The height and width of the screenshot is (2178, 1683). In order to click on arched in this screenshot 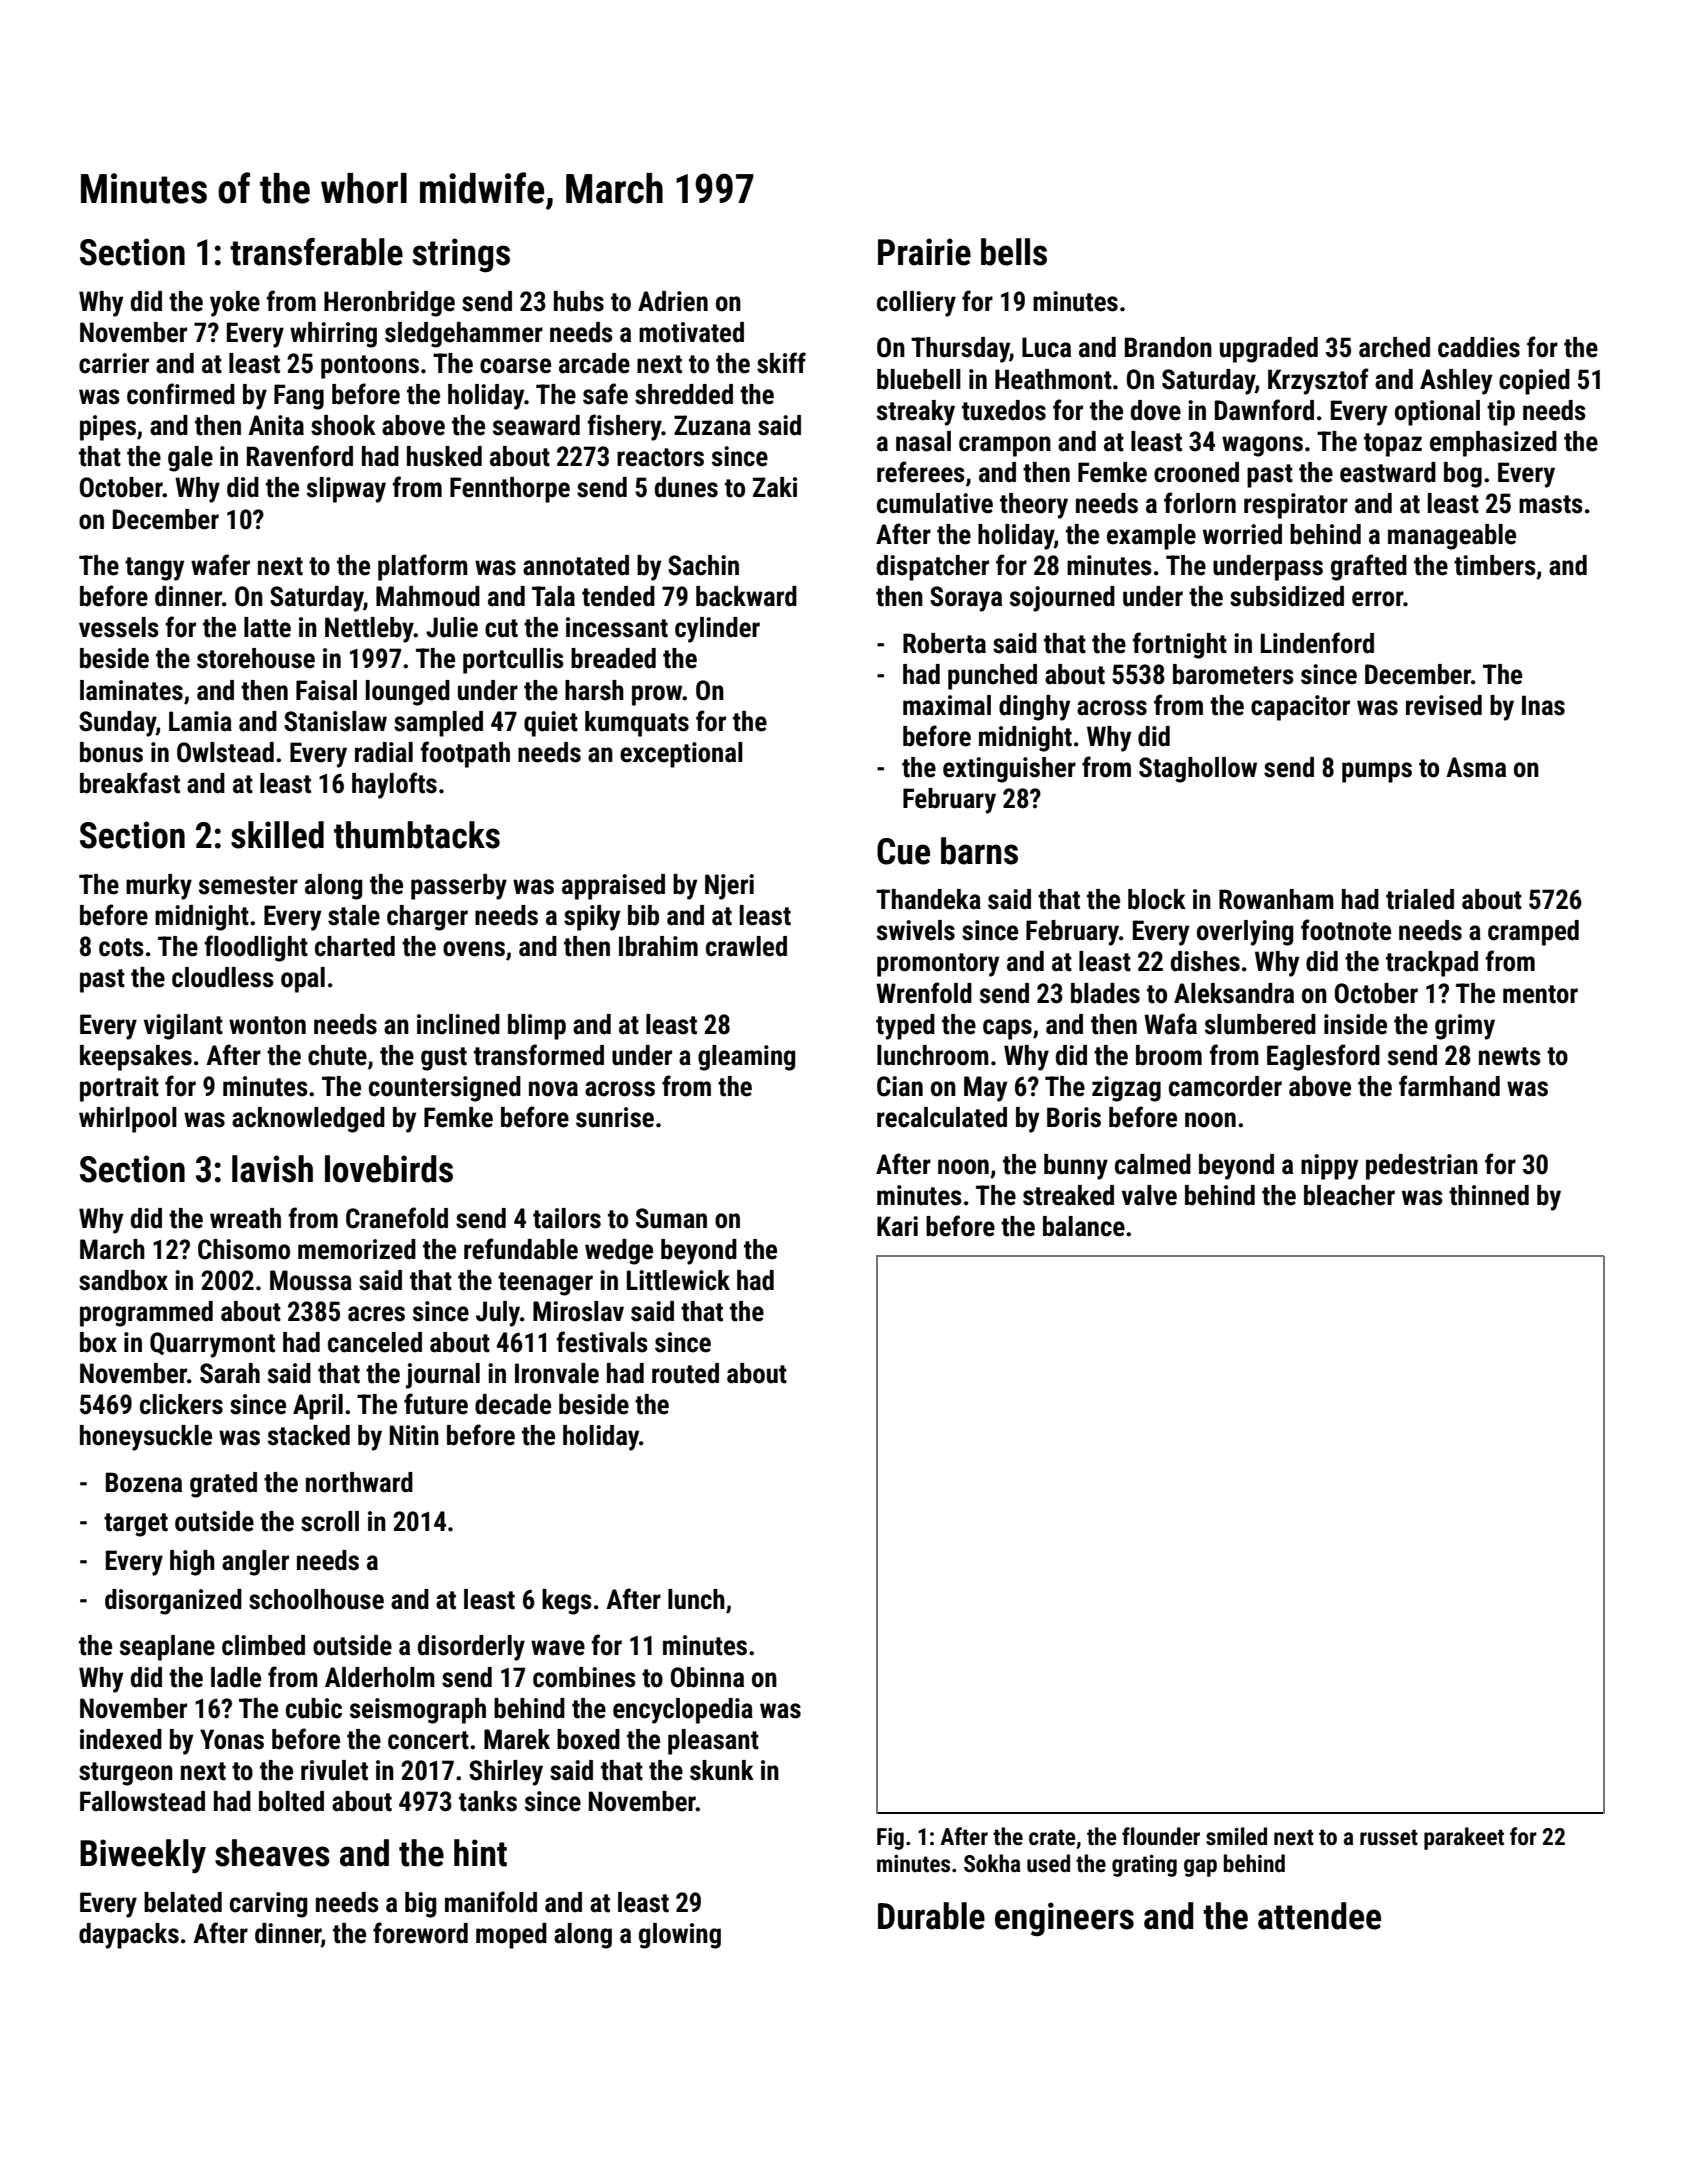, I will do `click(1394, 347)`.
